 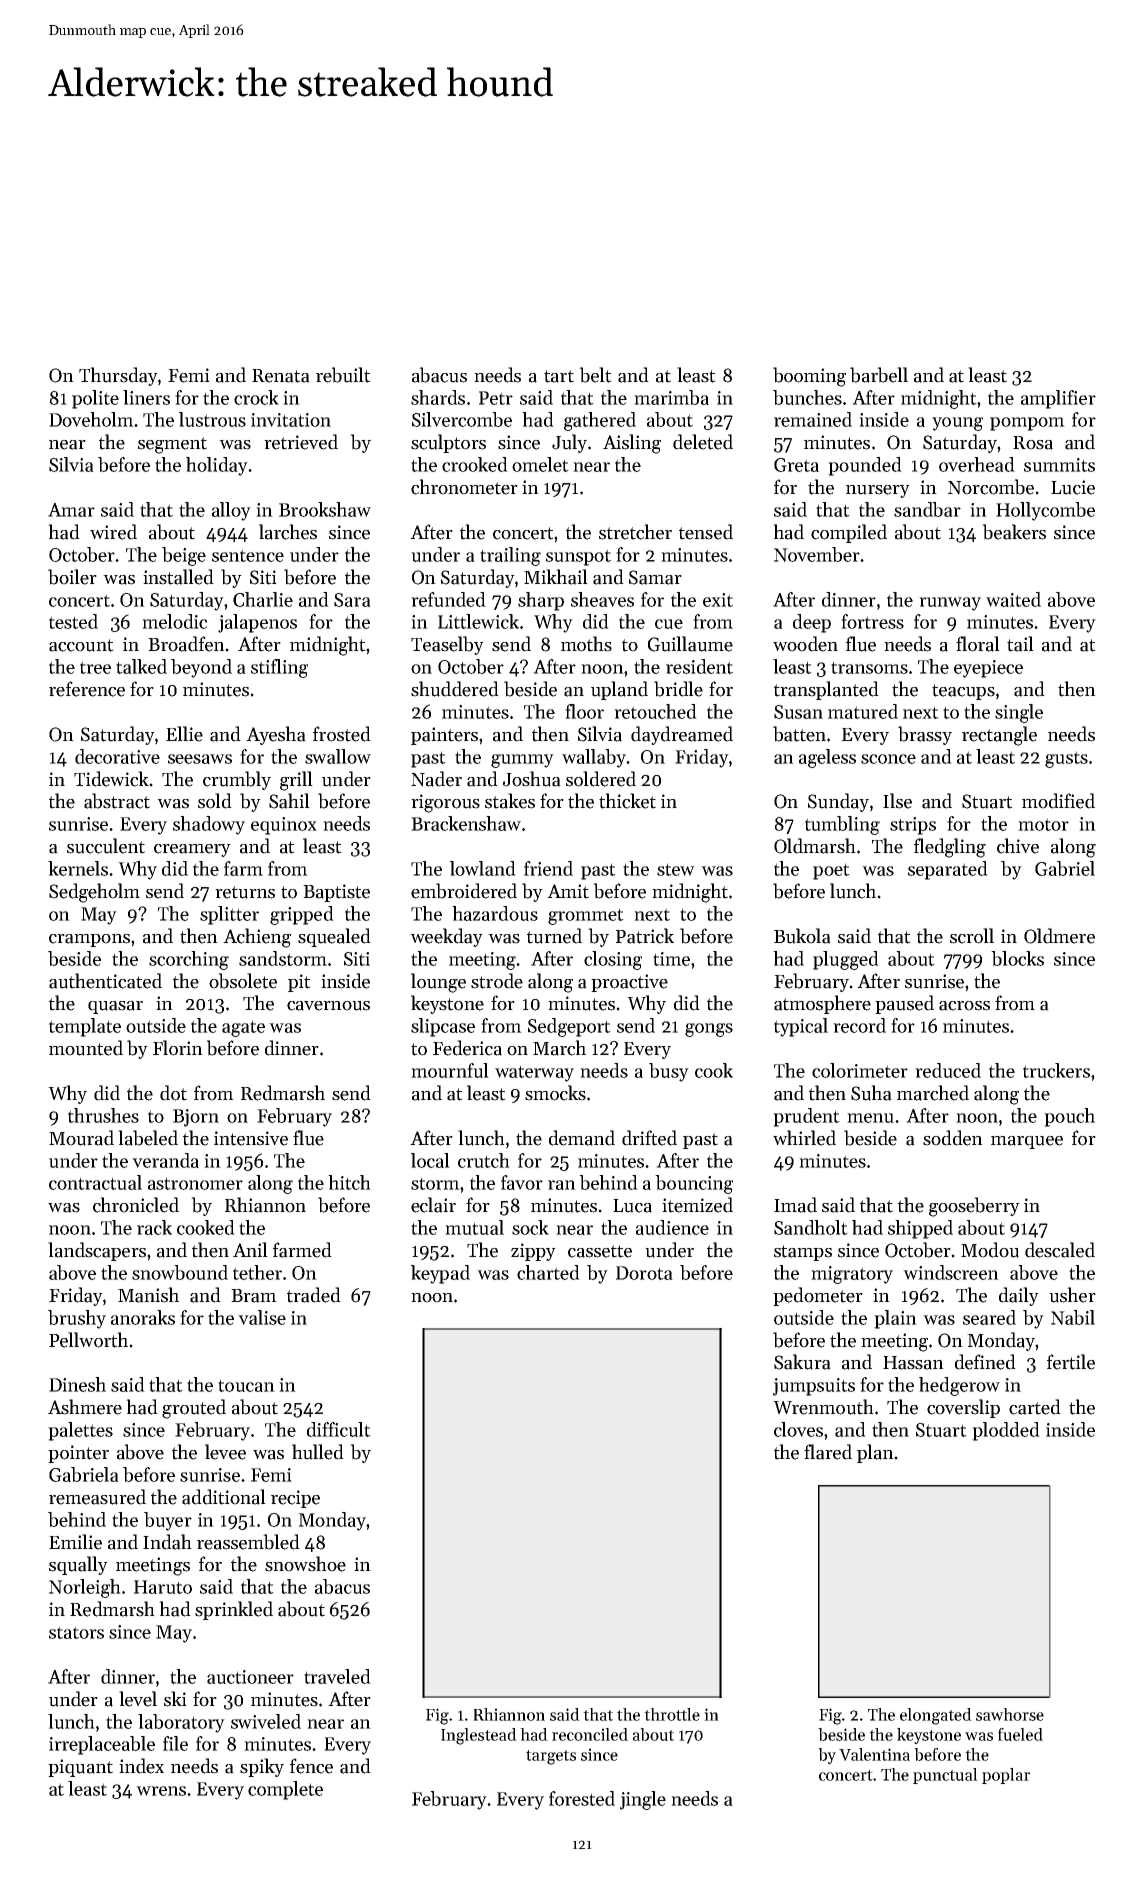 I want to click on forested, so click(x=582, y=1798).
